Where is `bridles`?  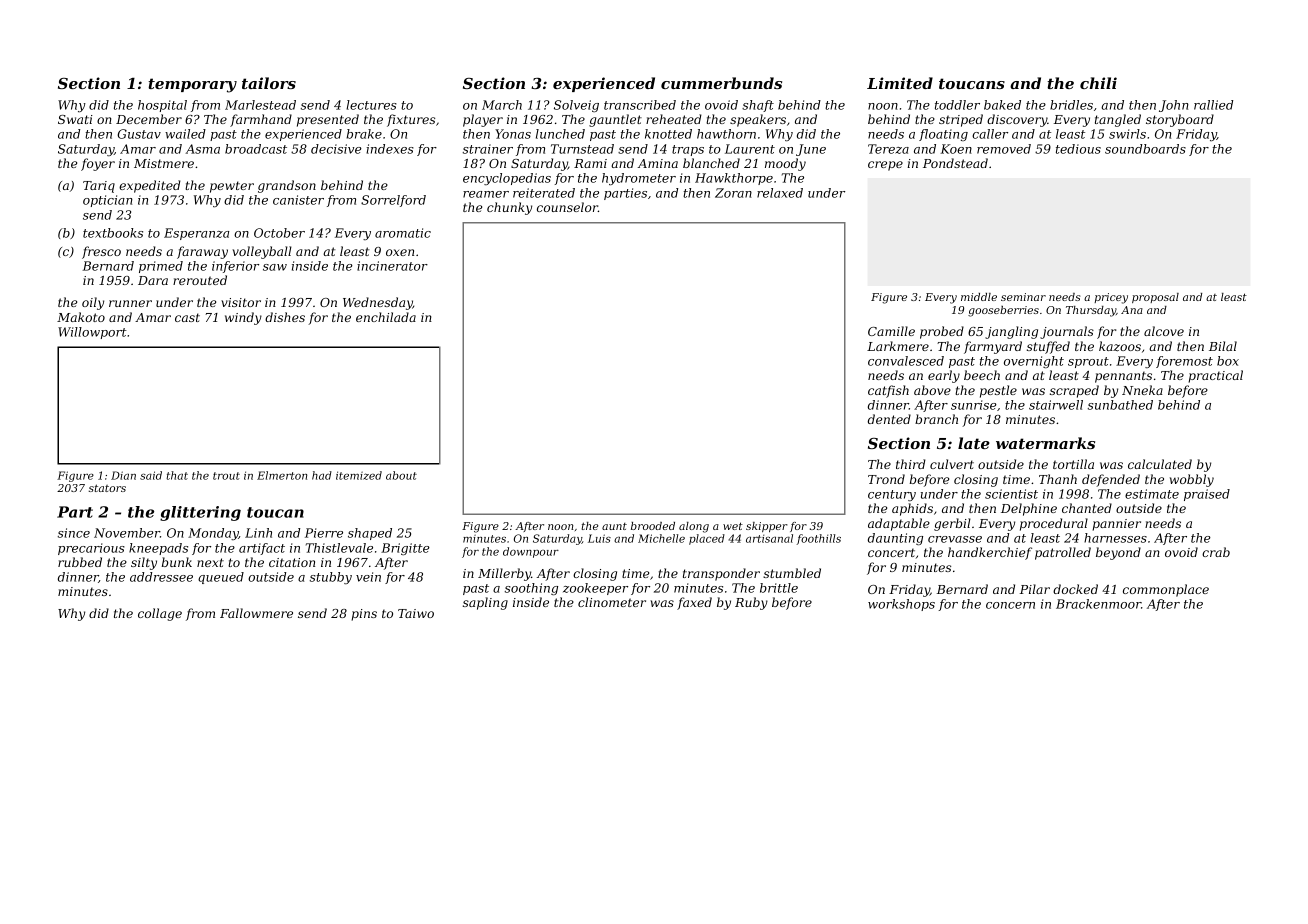
bridles is located at coordinates (1071, 105).
